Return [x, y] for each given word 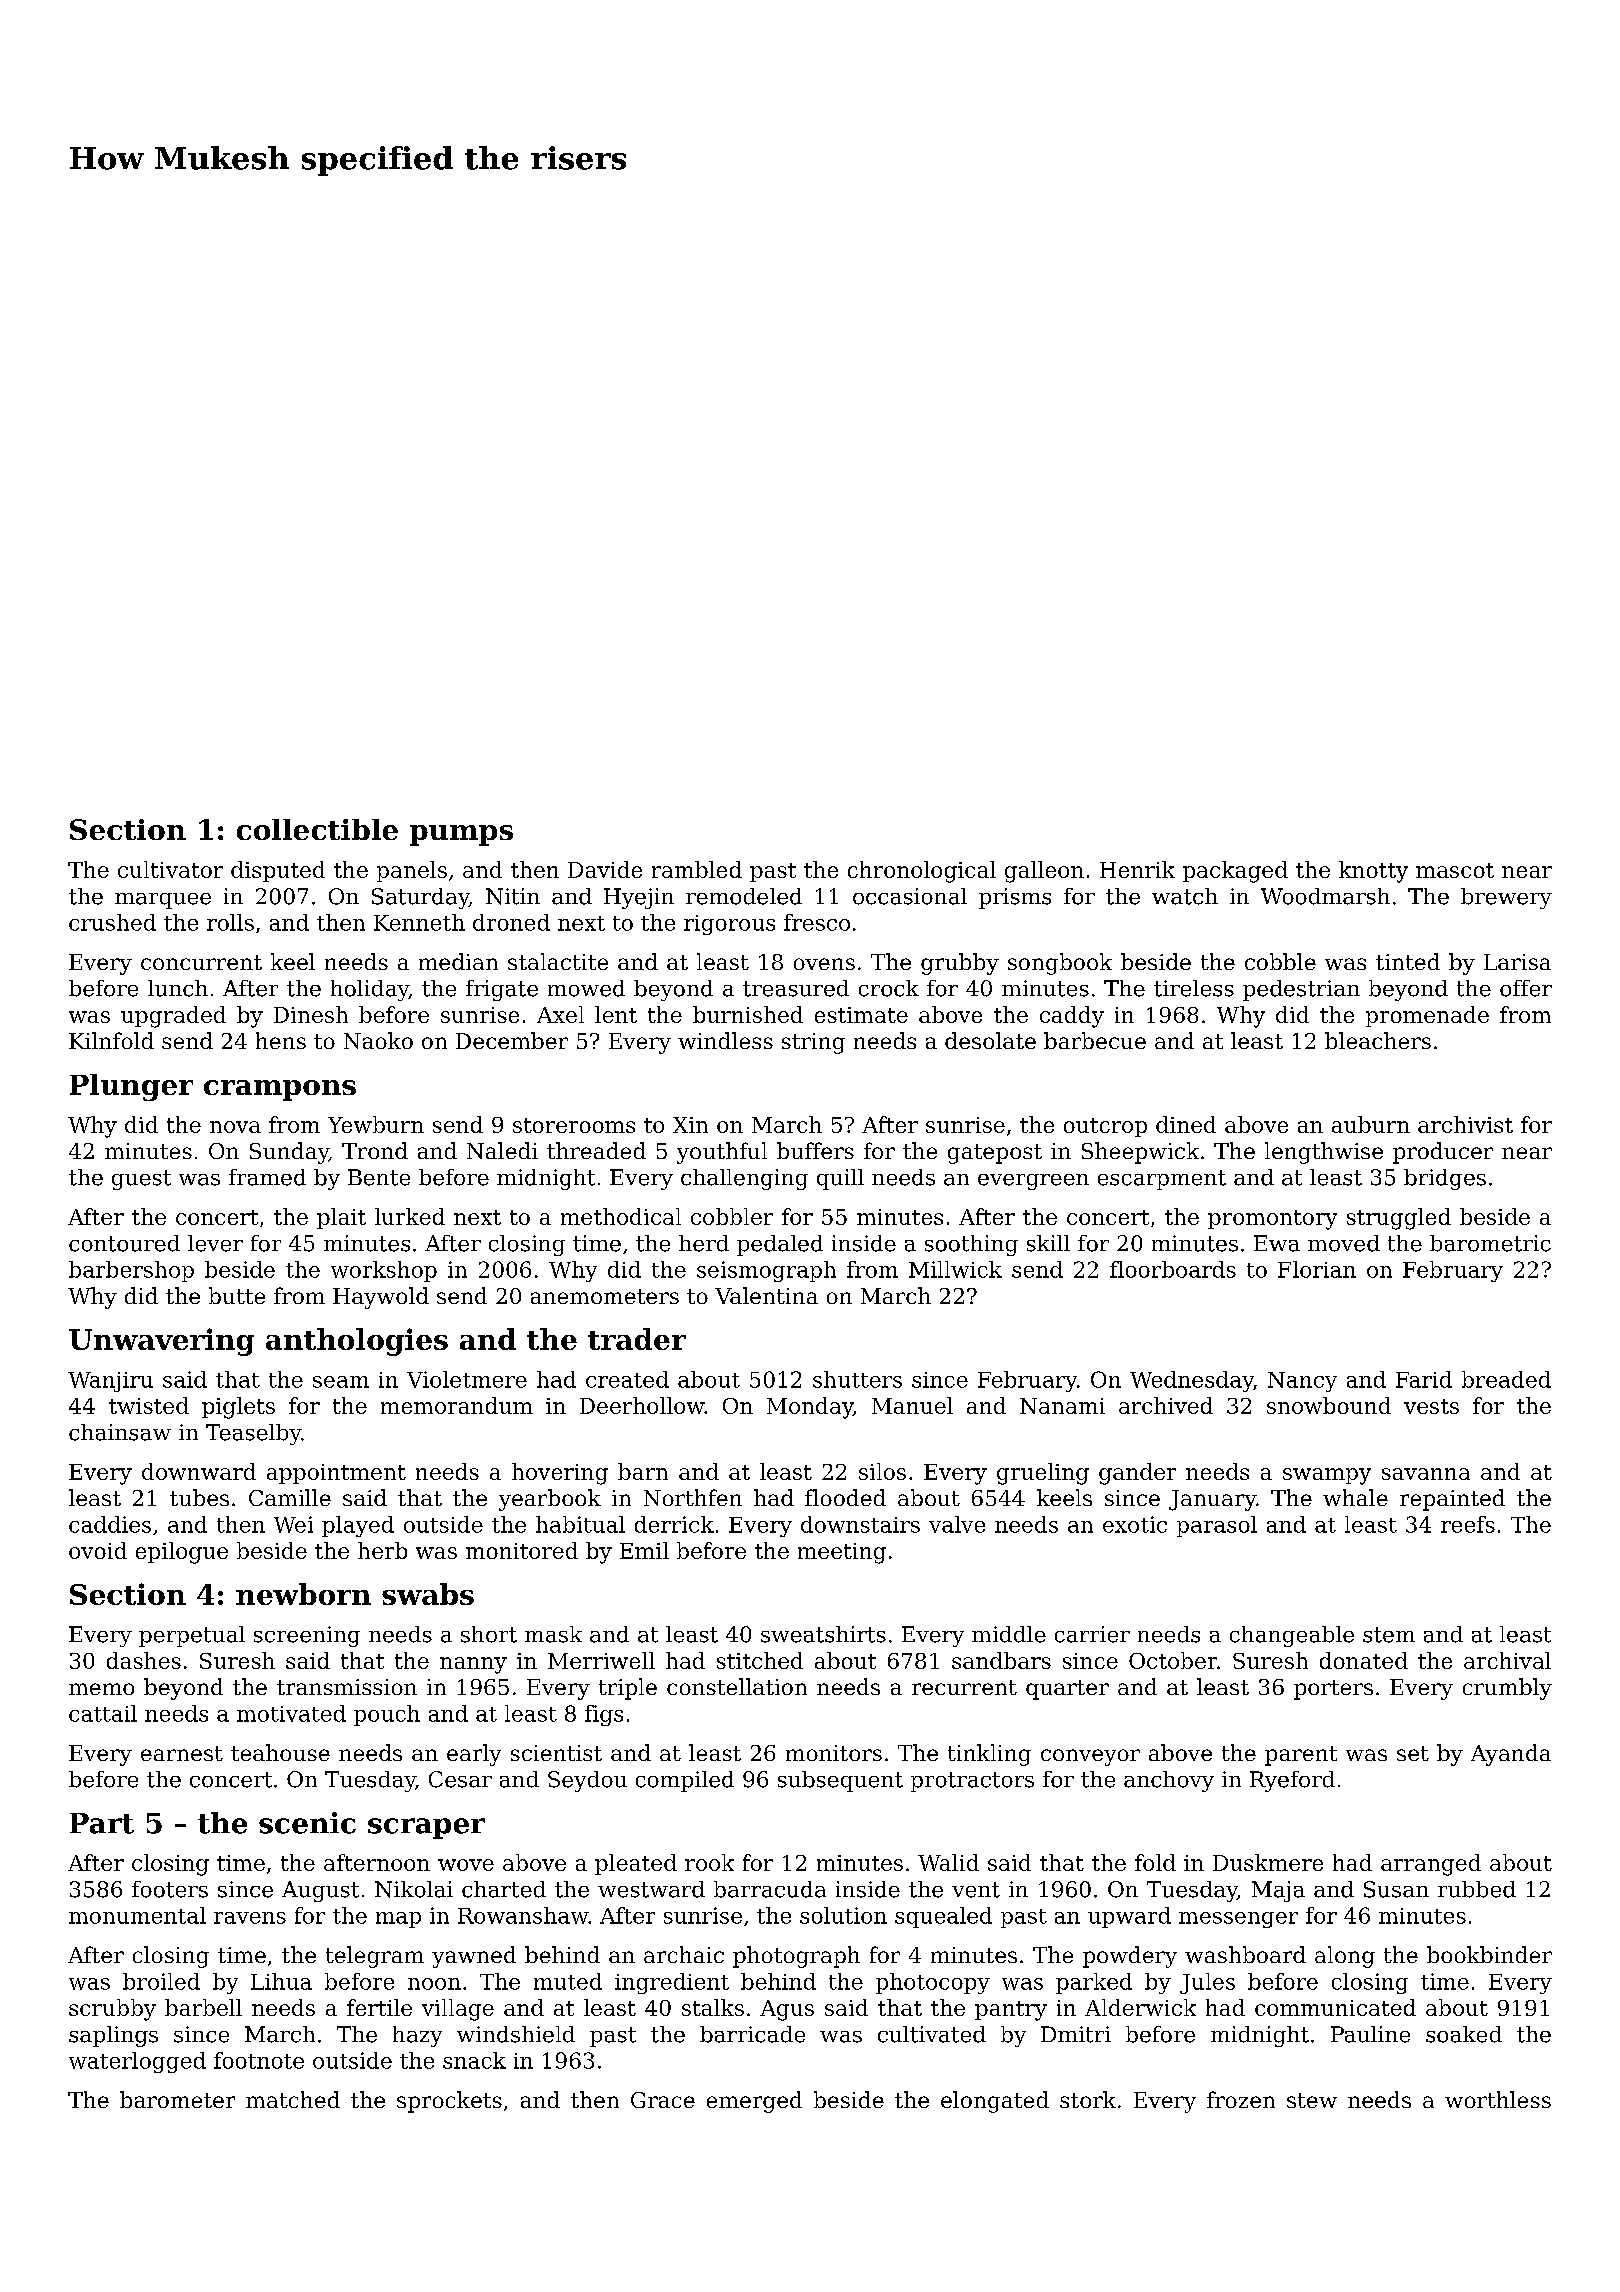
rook [709, 1862]
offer [1526, 988]
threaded [596, 1150]
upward [1129, 1917]
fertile [379, 2007]
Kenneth [419, 922]
